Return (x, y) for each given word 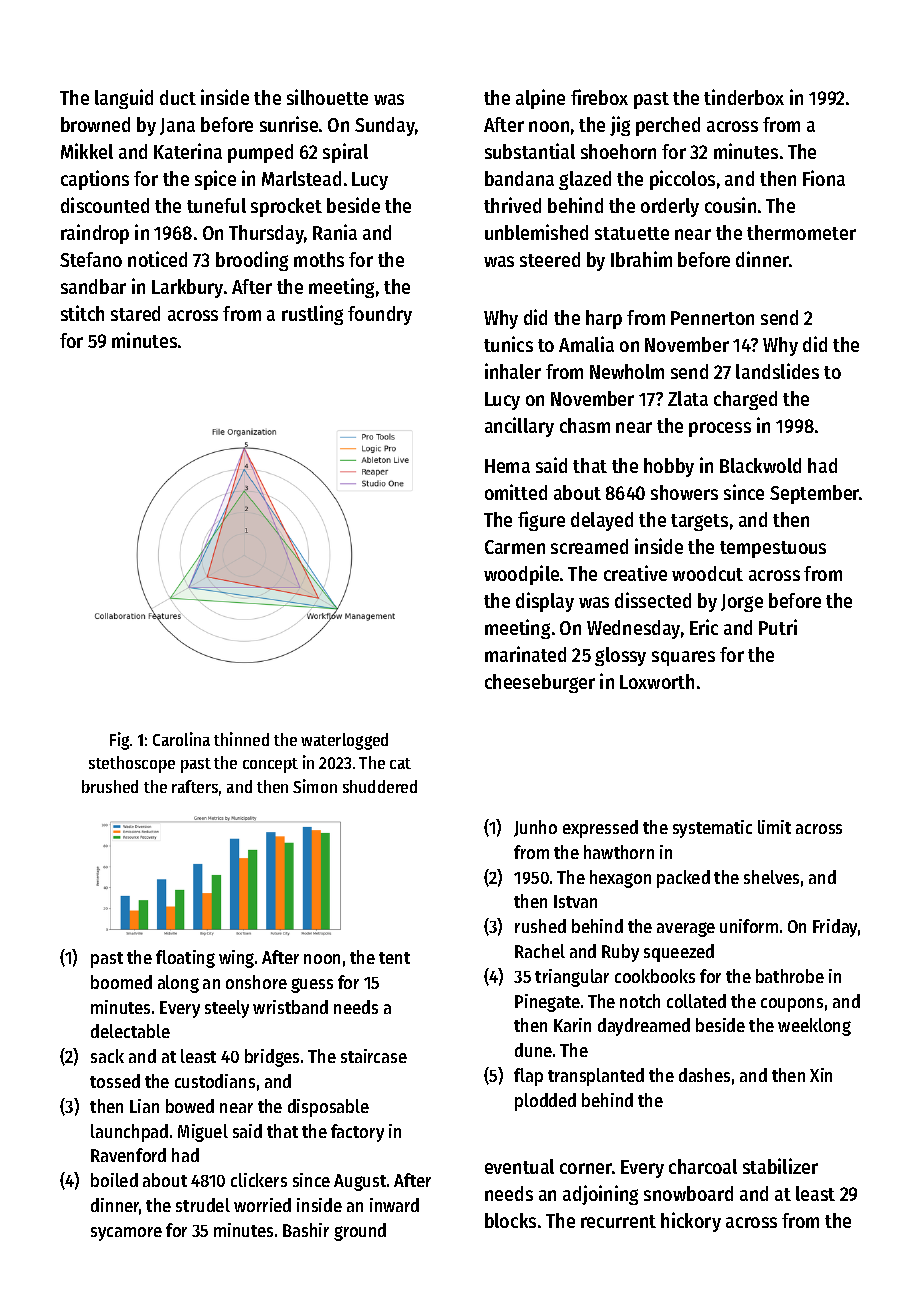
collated (696, 1001)
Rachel (540, 951)
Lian (144, 1106)
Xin (821, 1075)
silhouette (327, 97)
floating (185, 959)
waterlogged (344, 741)
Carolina (181, 739)
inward (394, 1205)
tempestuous (773, 549)
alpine (540, 99)
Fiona (824, 178)
